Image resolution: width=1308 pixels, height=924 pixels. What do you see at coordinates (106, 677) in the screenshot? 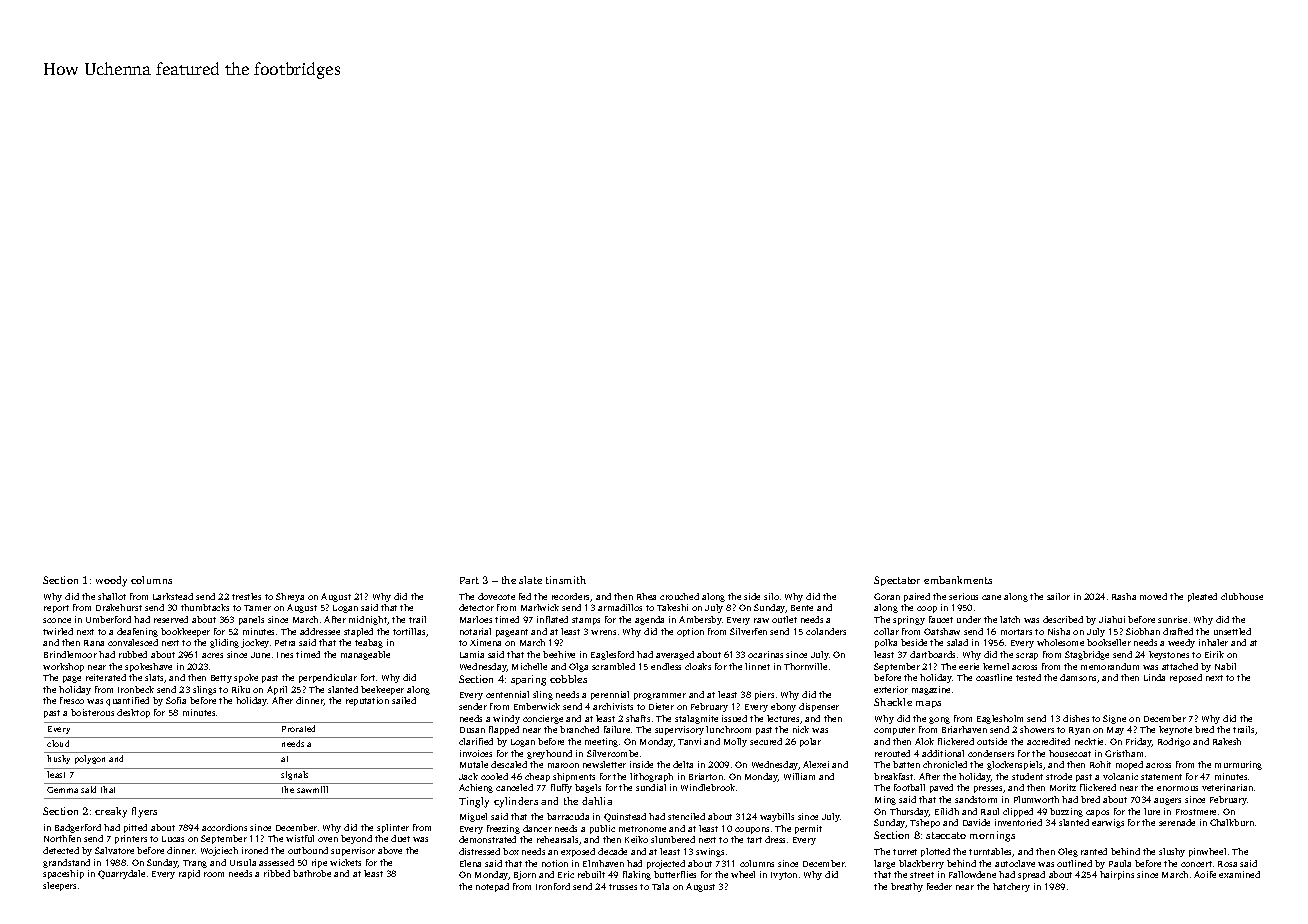
I see `reiterated` at bounding box center [106, 677].
